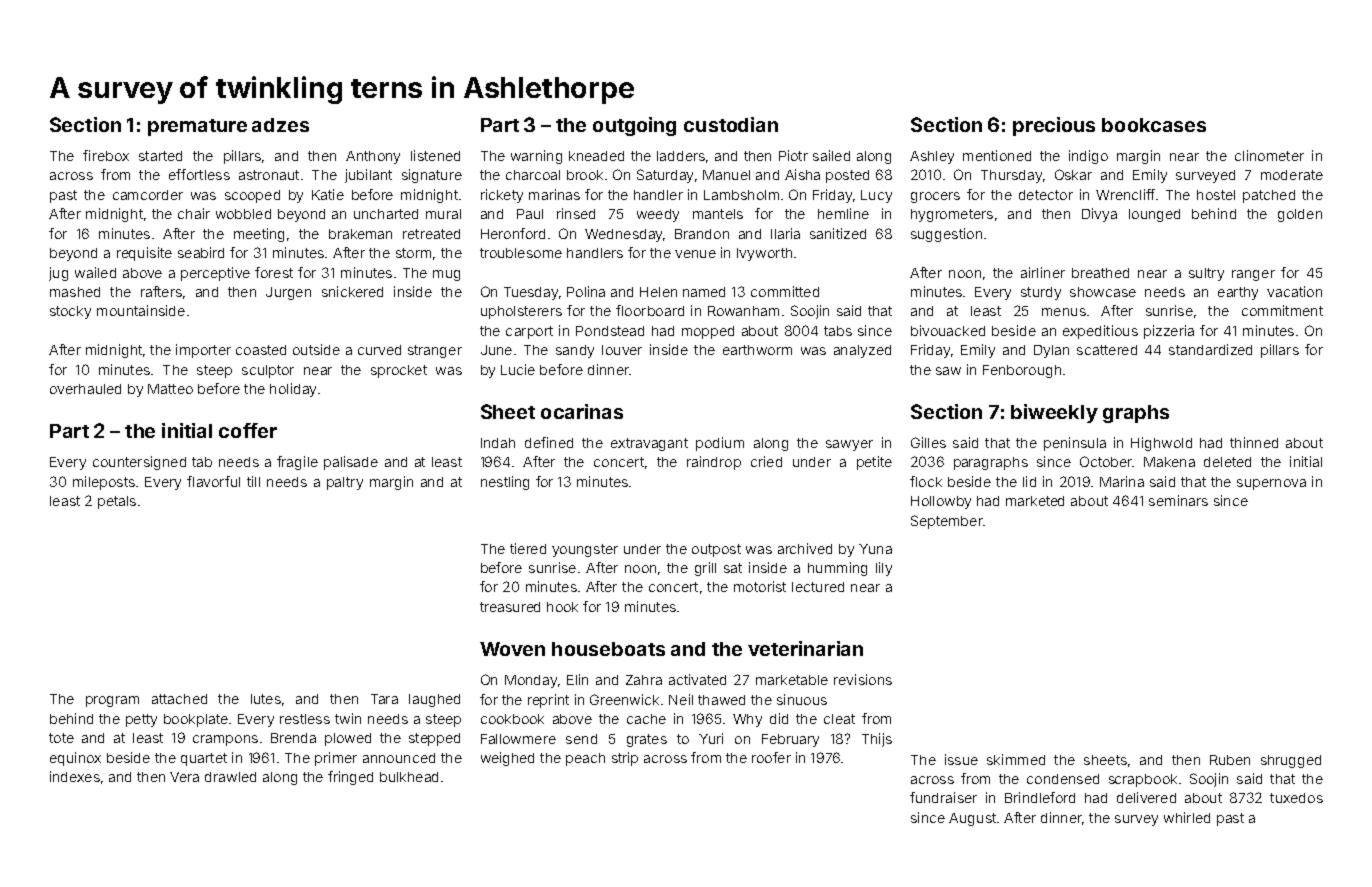  I want to click on treasured, so click(510, 607).
